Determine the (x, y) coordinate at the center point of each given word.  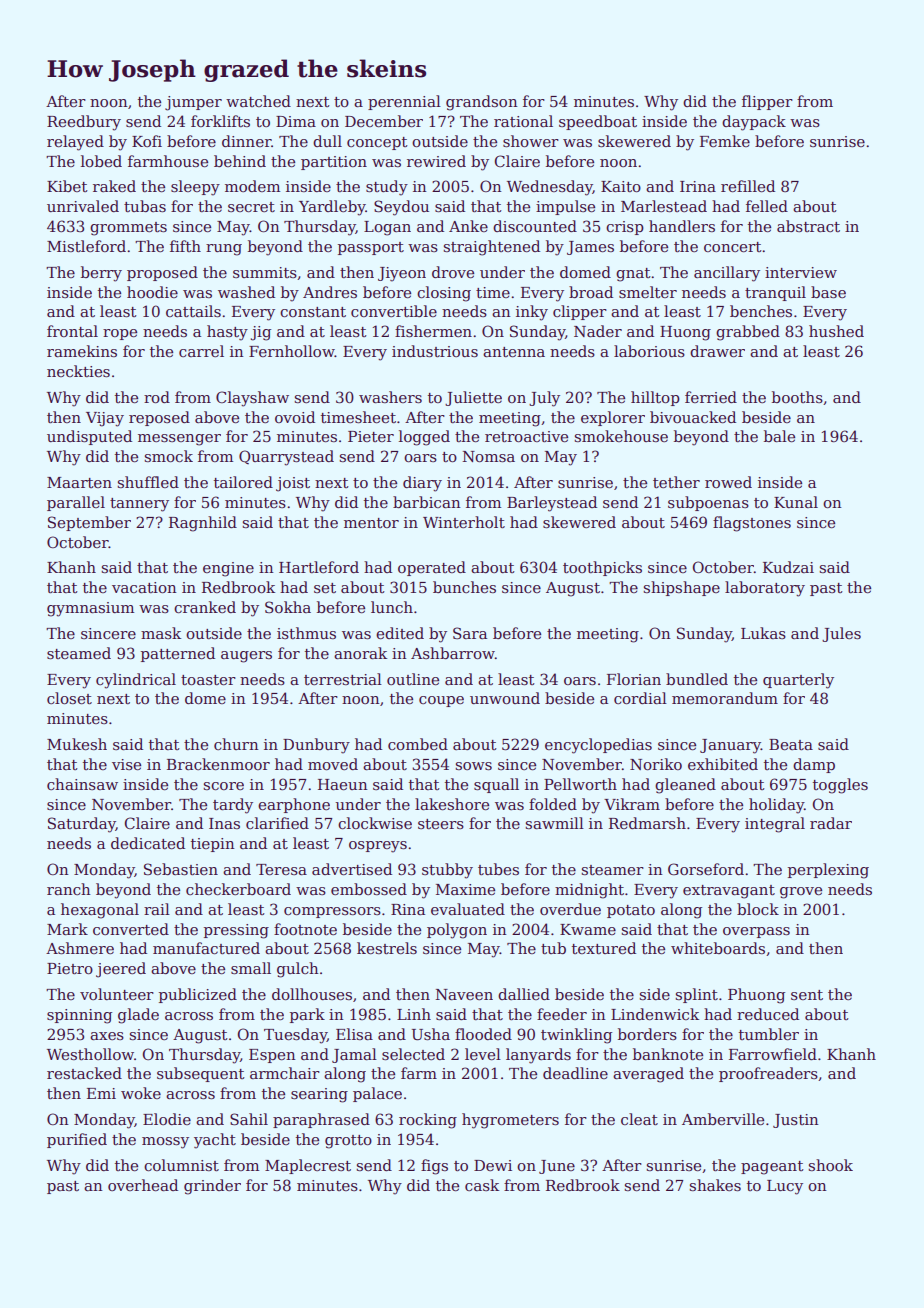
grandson (481, 103)
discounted (535, 226)
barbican (426, 502)
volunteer (117, 994)
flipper (767, 102)
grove (801, 893)
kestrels (387, 948)
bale (779, 436)
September (89, 523)
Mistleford (86, 246)
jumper (193, 103)
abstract (808, 226)
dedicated (148, 843)
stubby (447, 871)
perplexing (828, 871)
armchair (285, 1073)
